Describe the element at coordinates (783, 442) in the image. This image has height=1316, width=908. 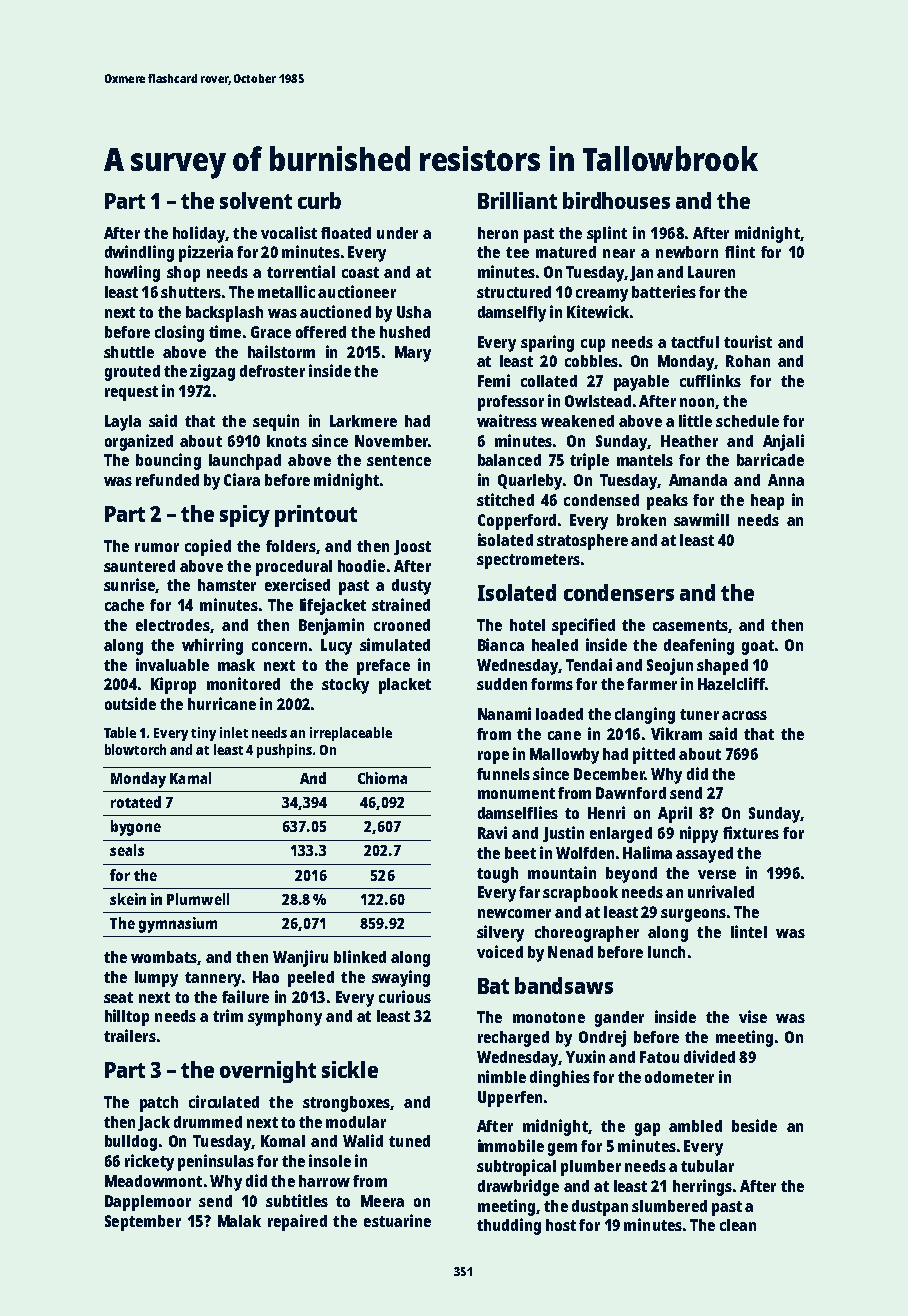
I see `Anjali` at that location.
